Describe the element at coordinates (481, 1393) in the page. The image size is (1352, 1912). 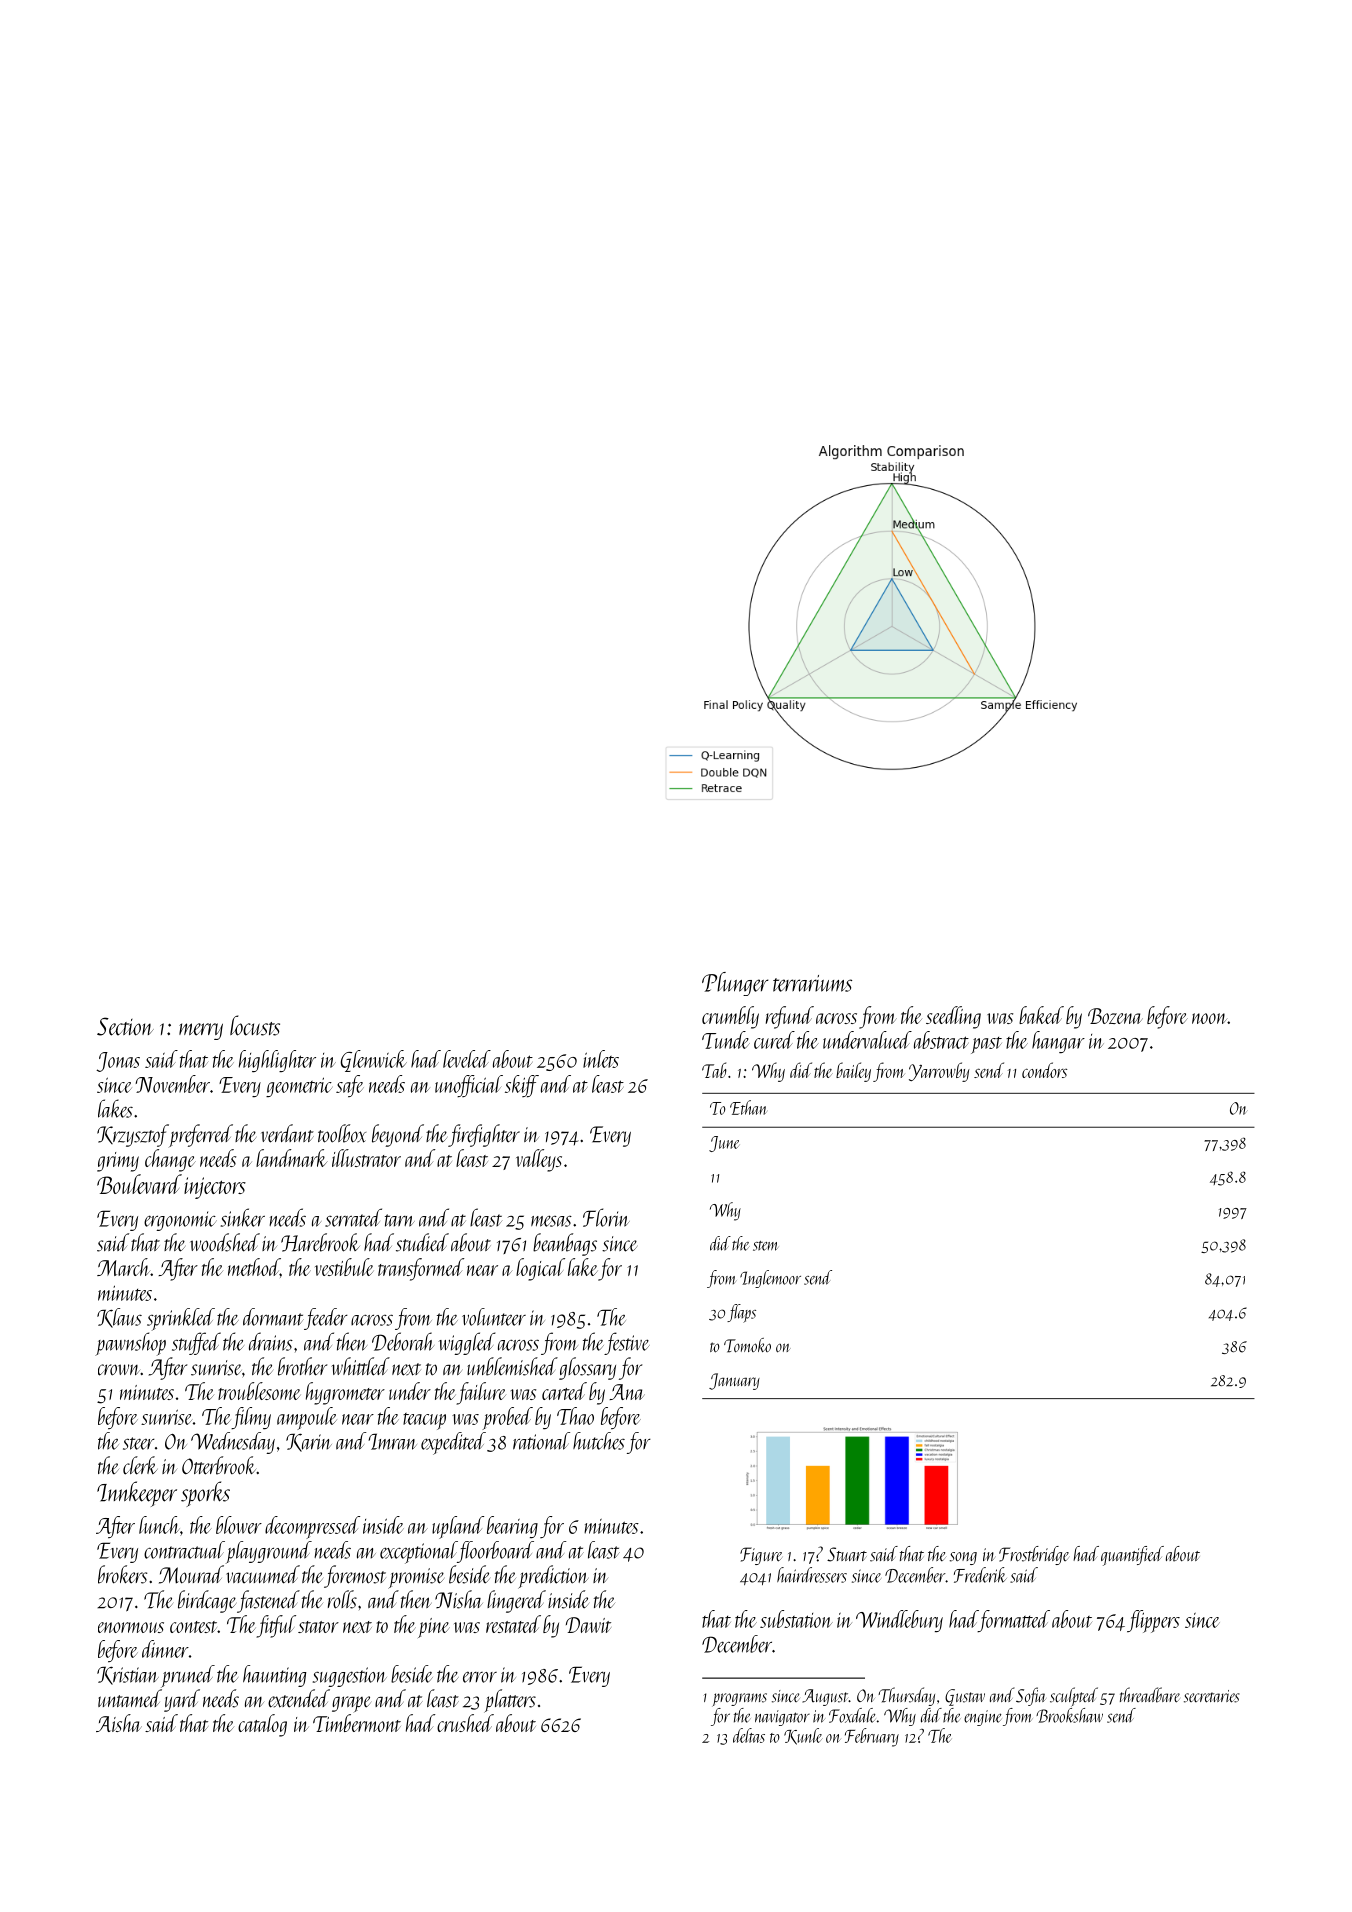
I see `failure` at that location.
